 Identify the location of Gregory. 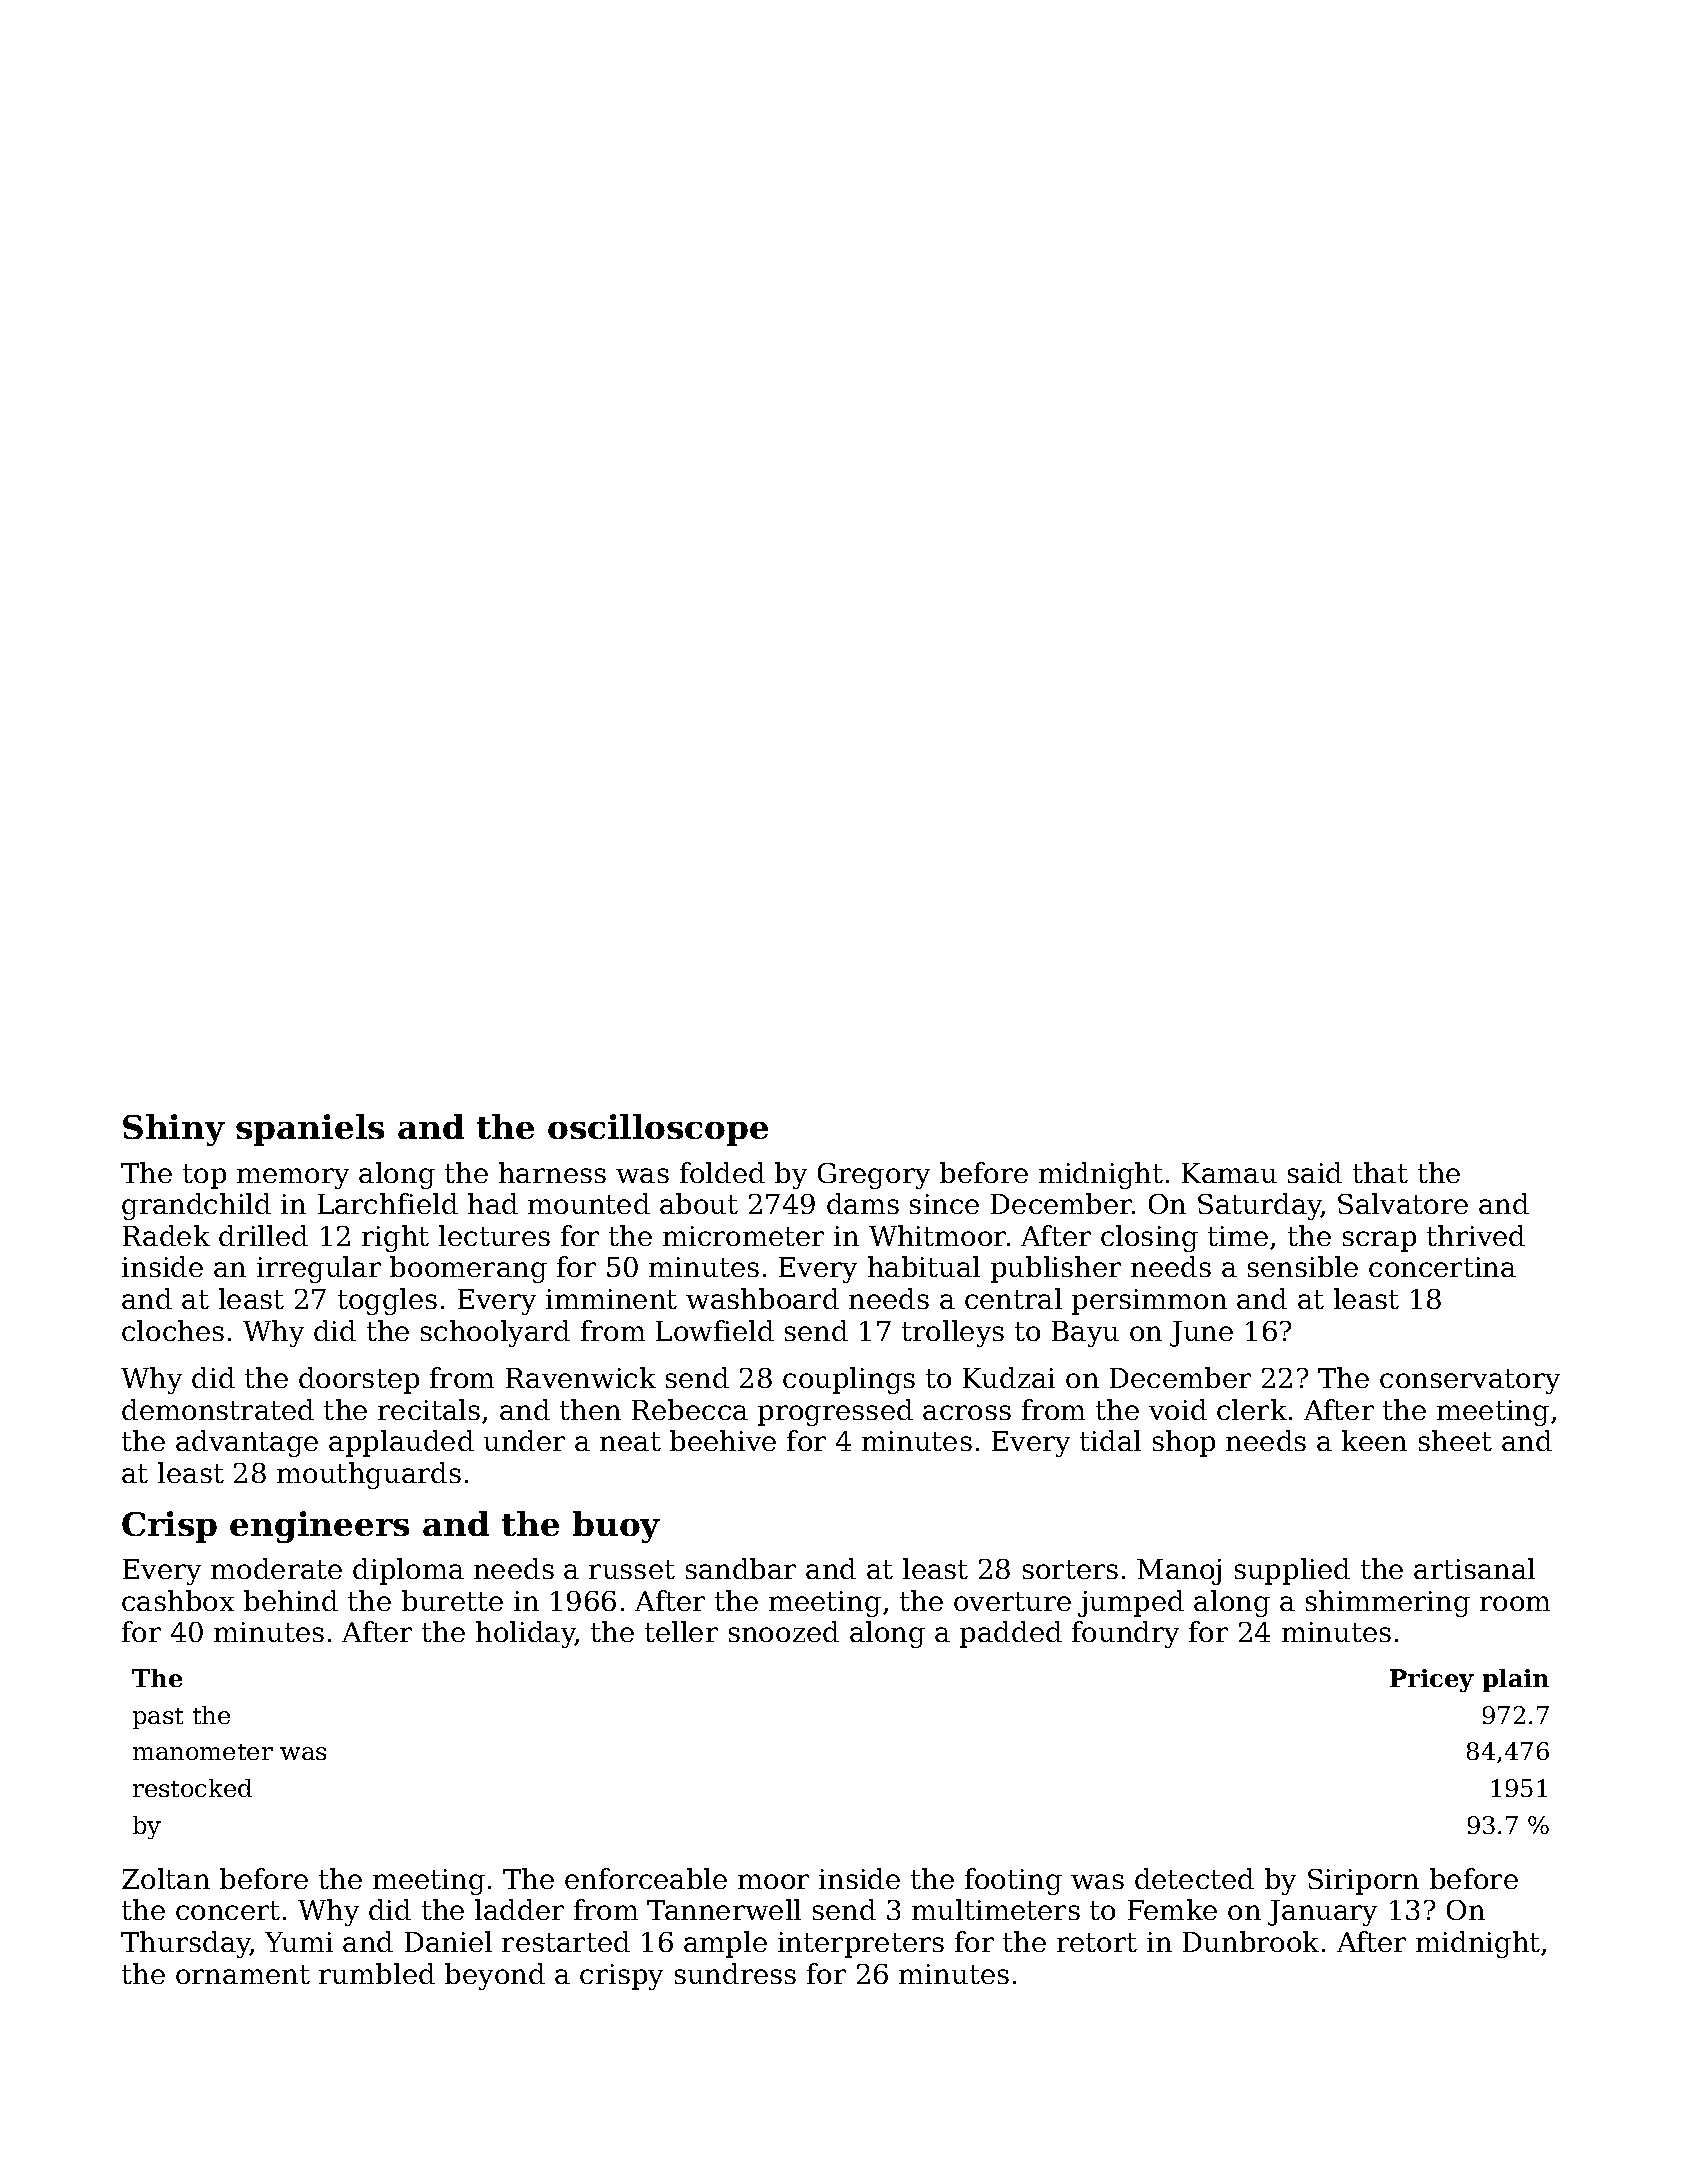
(874, 1176).
